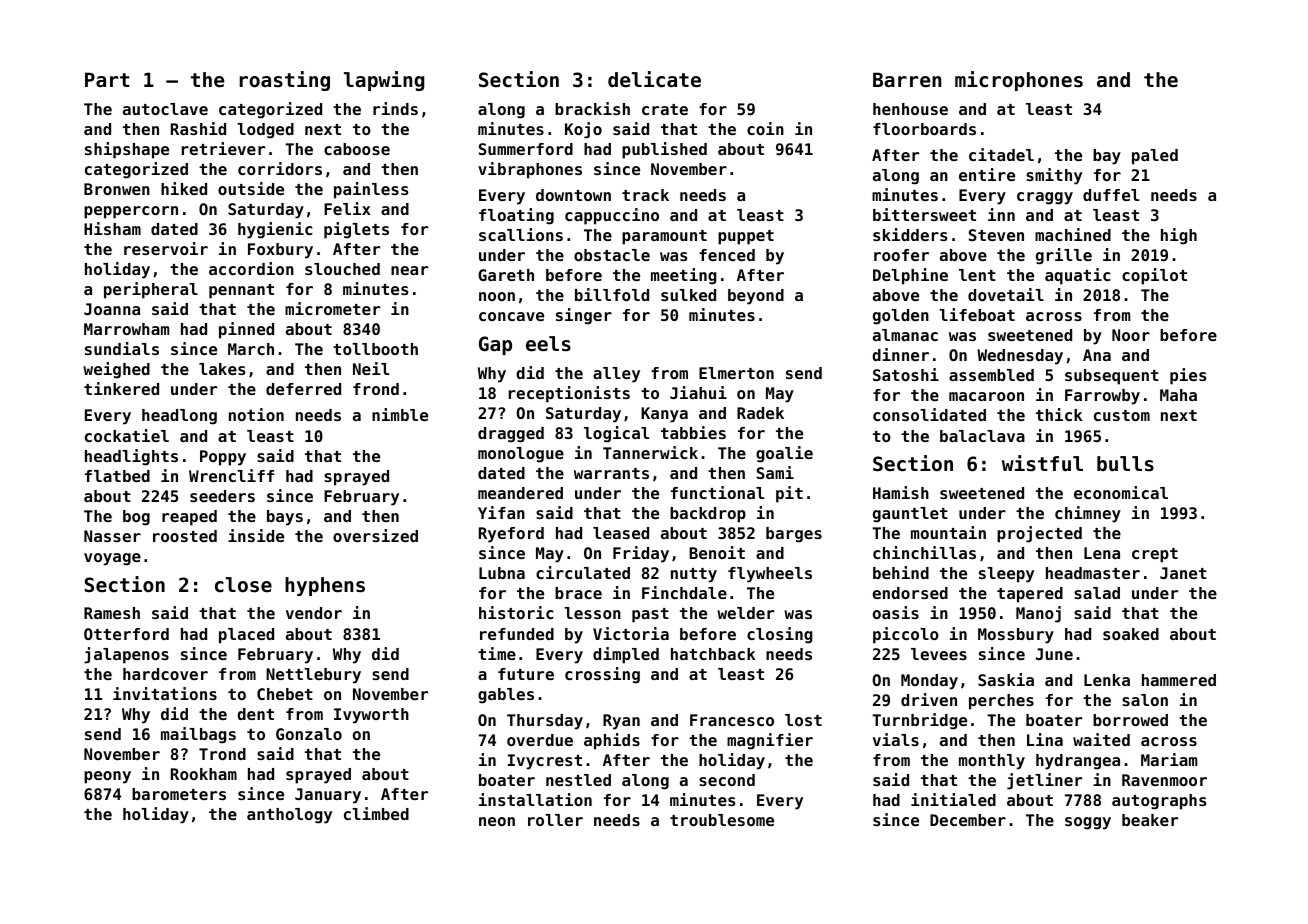 This screenshot has height=924, width=1308. Describe the element at coordinates (126, 655) in the screenshot. I see `jalapenos` at that location.
